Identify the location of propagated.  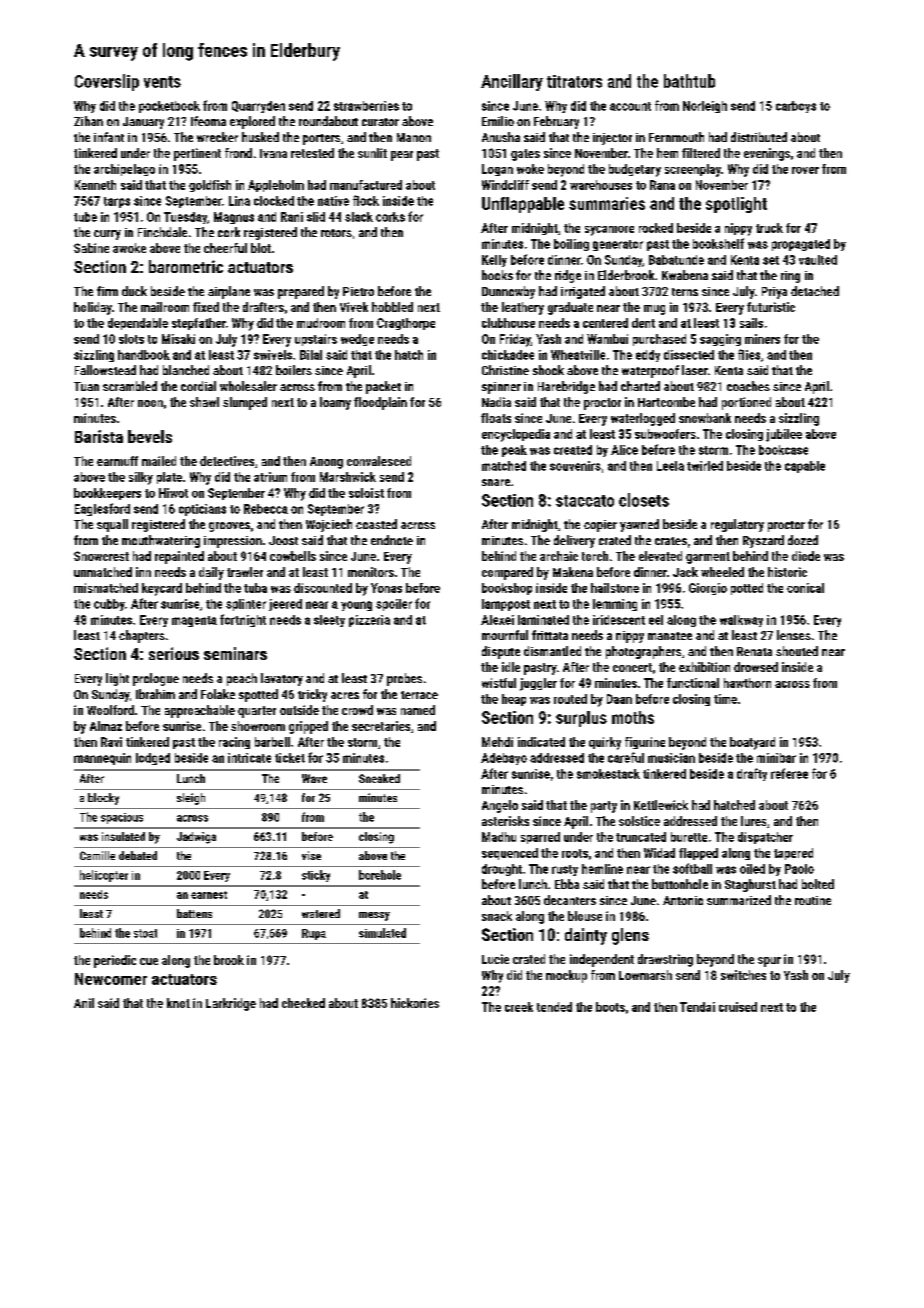
(801, 245).
